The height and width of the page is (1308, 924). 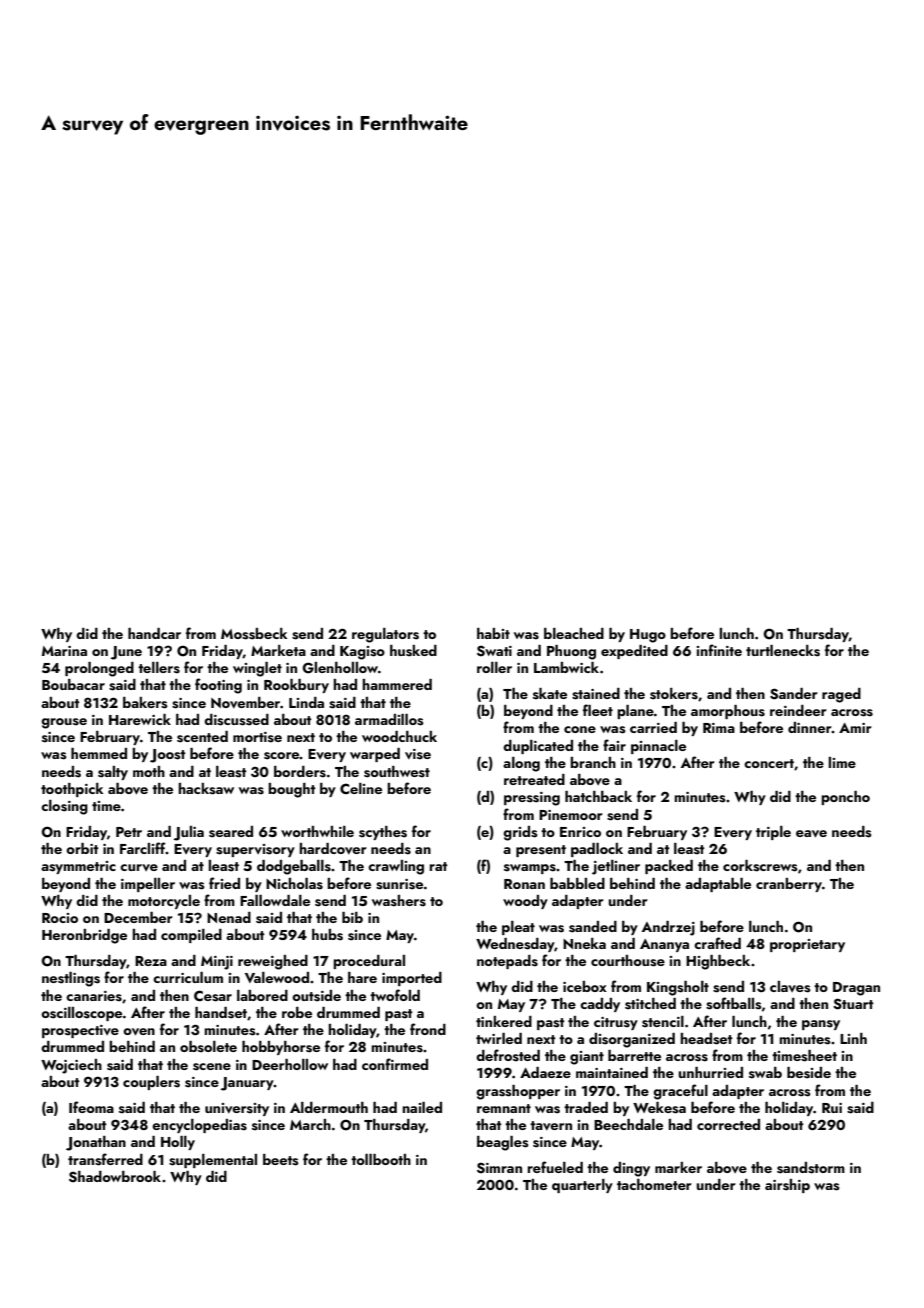 What do you see at coordinates (659, 1108) in the page?
I see `Wekesa` at bounding box center [659, 1108].
